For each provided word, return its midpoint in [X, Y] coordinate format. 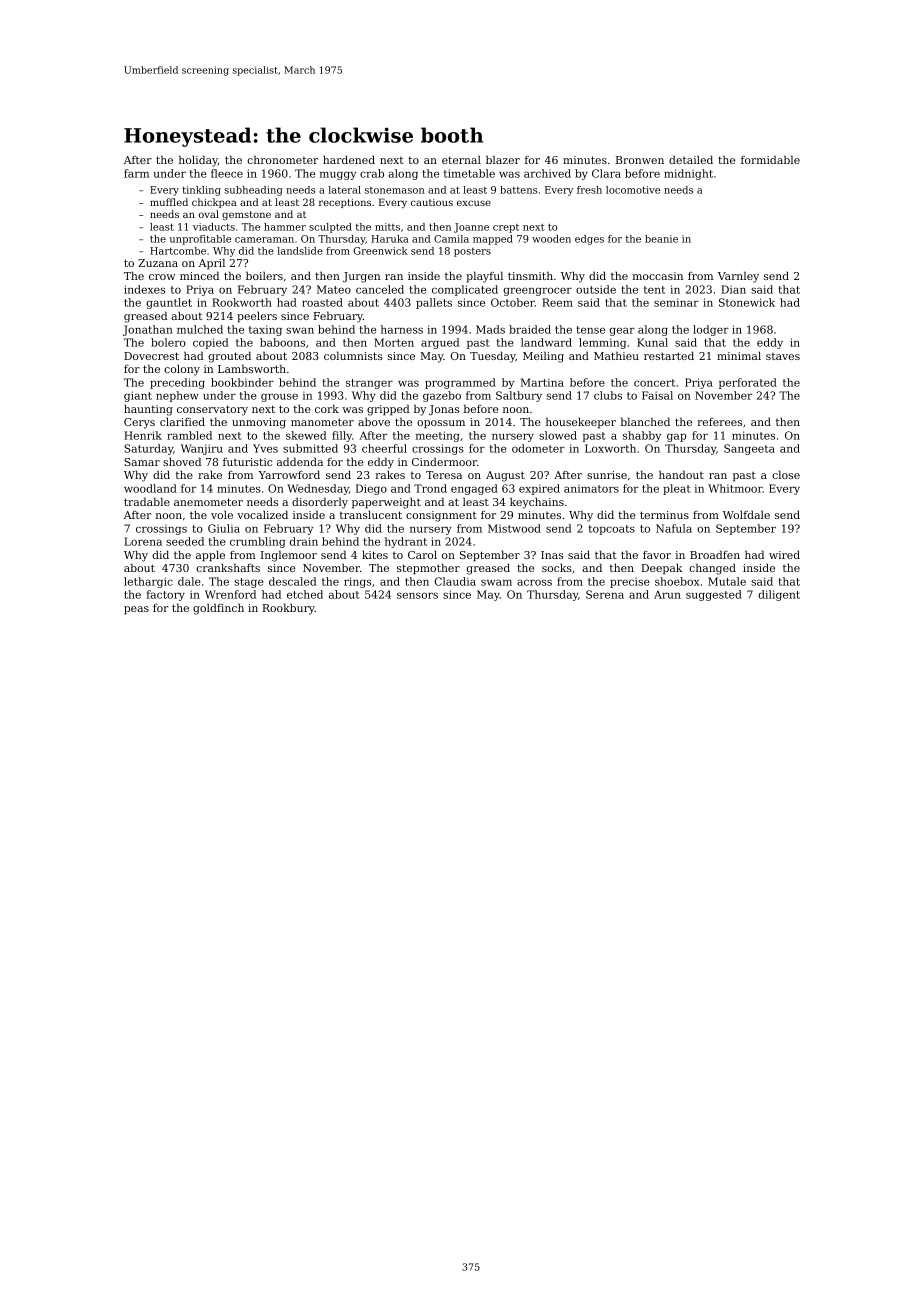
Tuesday [493, 357]
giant [138, 396]
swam [496, 582]
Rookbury [288, 609]
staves [783, 356]
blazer [503, 159]
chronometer [282, 159]
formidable [770, 159]
